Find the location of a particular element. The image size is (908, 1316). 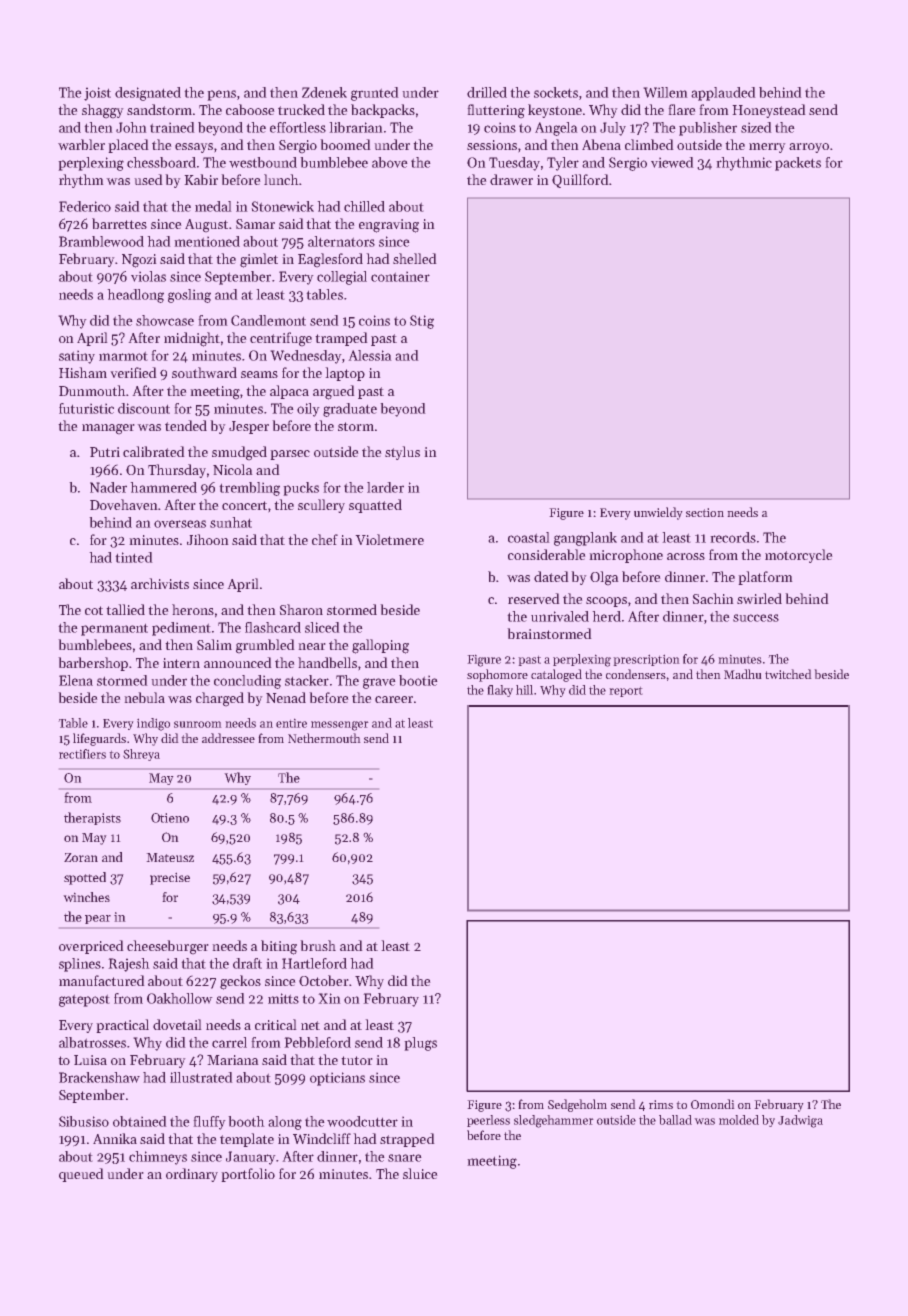

career is located at coordinates (394, 699).
